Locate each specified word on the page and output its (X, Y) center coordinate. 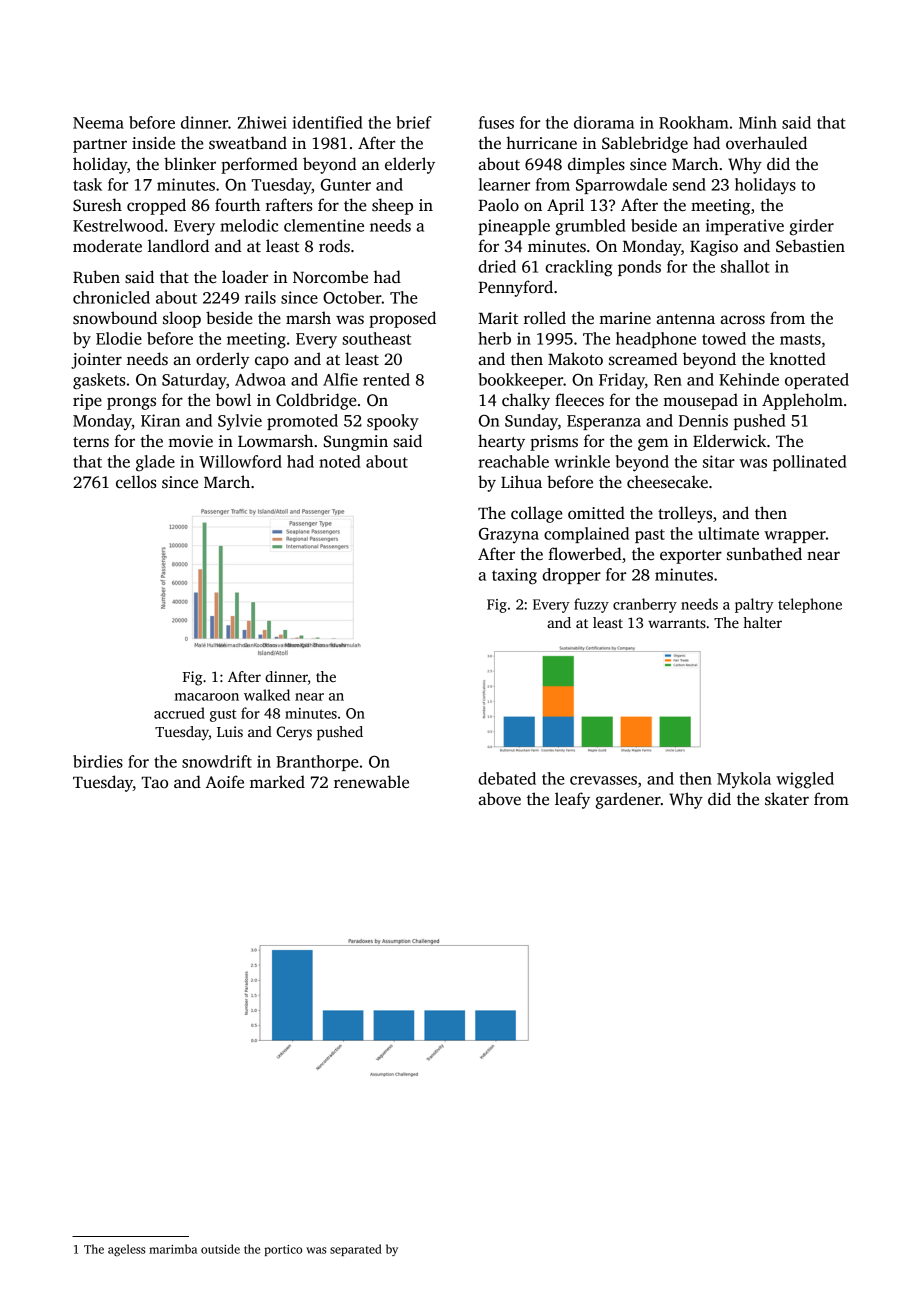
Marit (498, 318)
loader (245, 276)
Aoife (225, 782)
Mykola (744, 780)
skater (787, 799)
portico (283, 1250)
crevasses (603, 780)
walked (267, 695)
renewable (371, 781)
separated (356, 1250)
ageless (126, 1250)
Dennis (703, 420)
